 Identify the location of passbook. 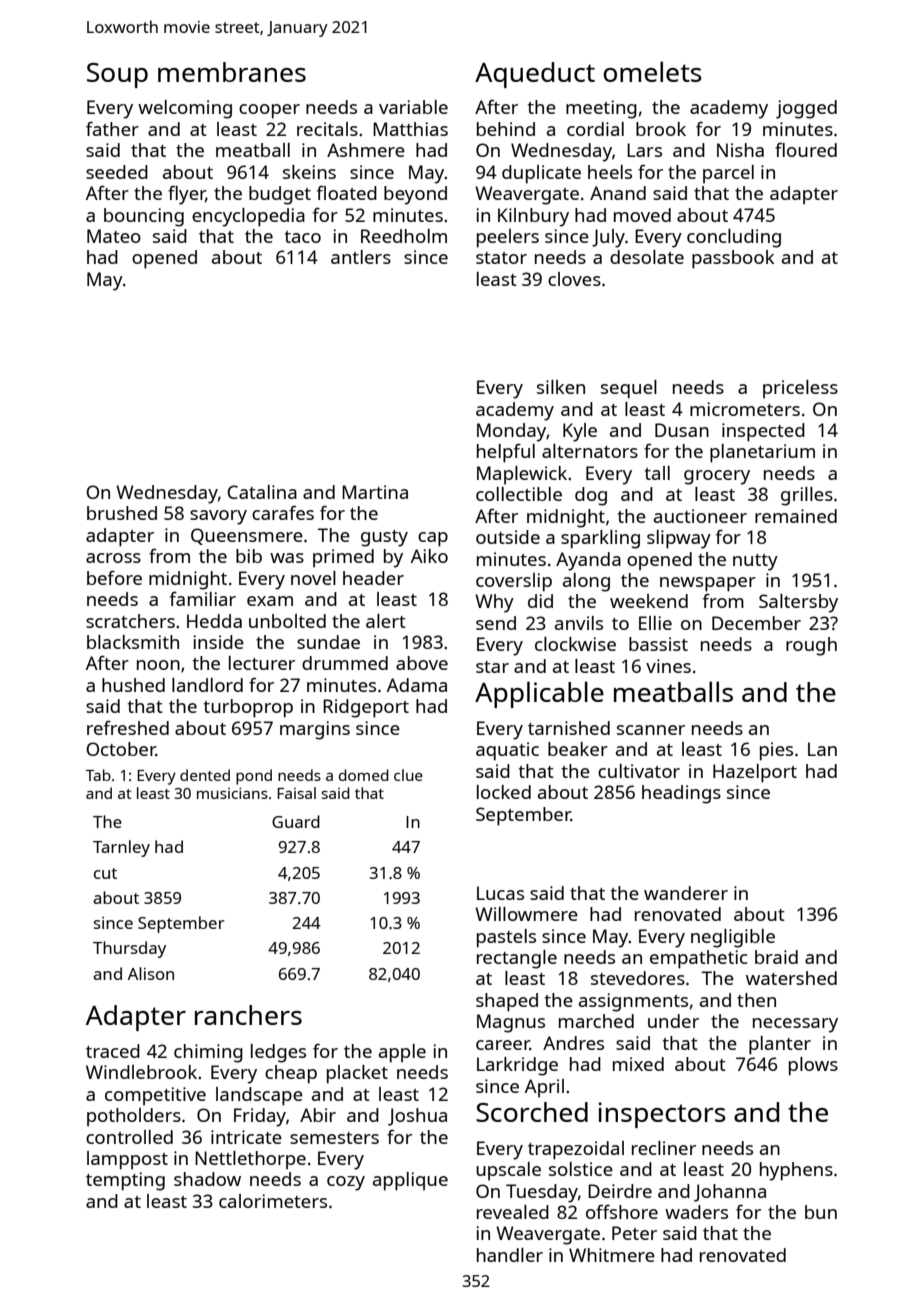
(733, 259).
